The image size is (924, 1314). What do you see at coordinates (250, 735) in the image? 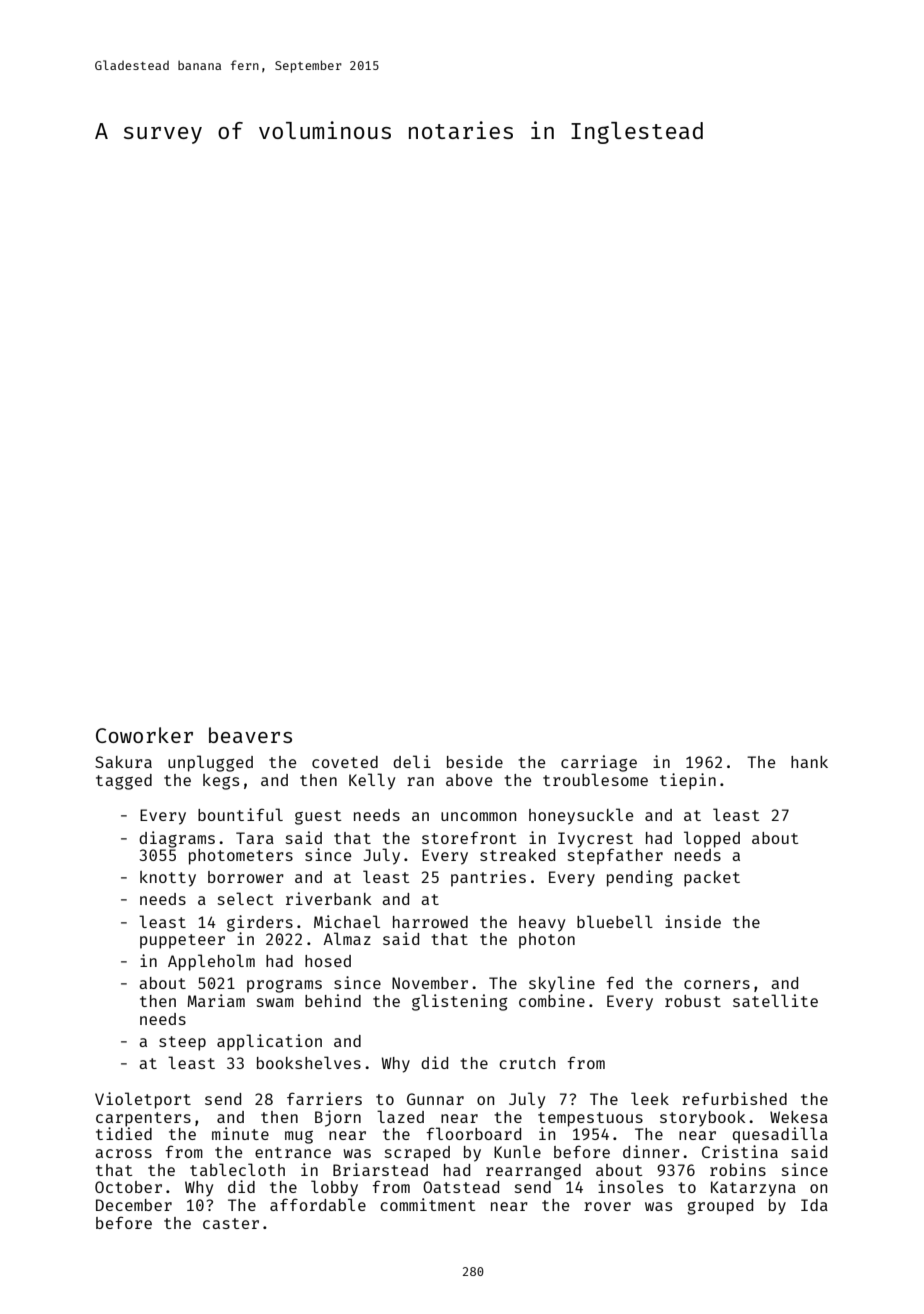
I see `beavers` at bounding box center [250, 735].
